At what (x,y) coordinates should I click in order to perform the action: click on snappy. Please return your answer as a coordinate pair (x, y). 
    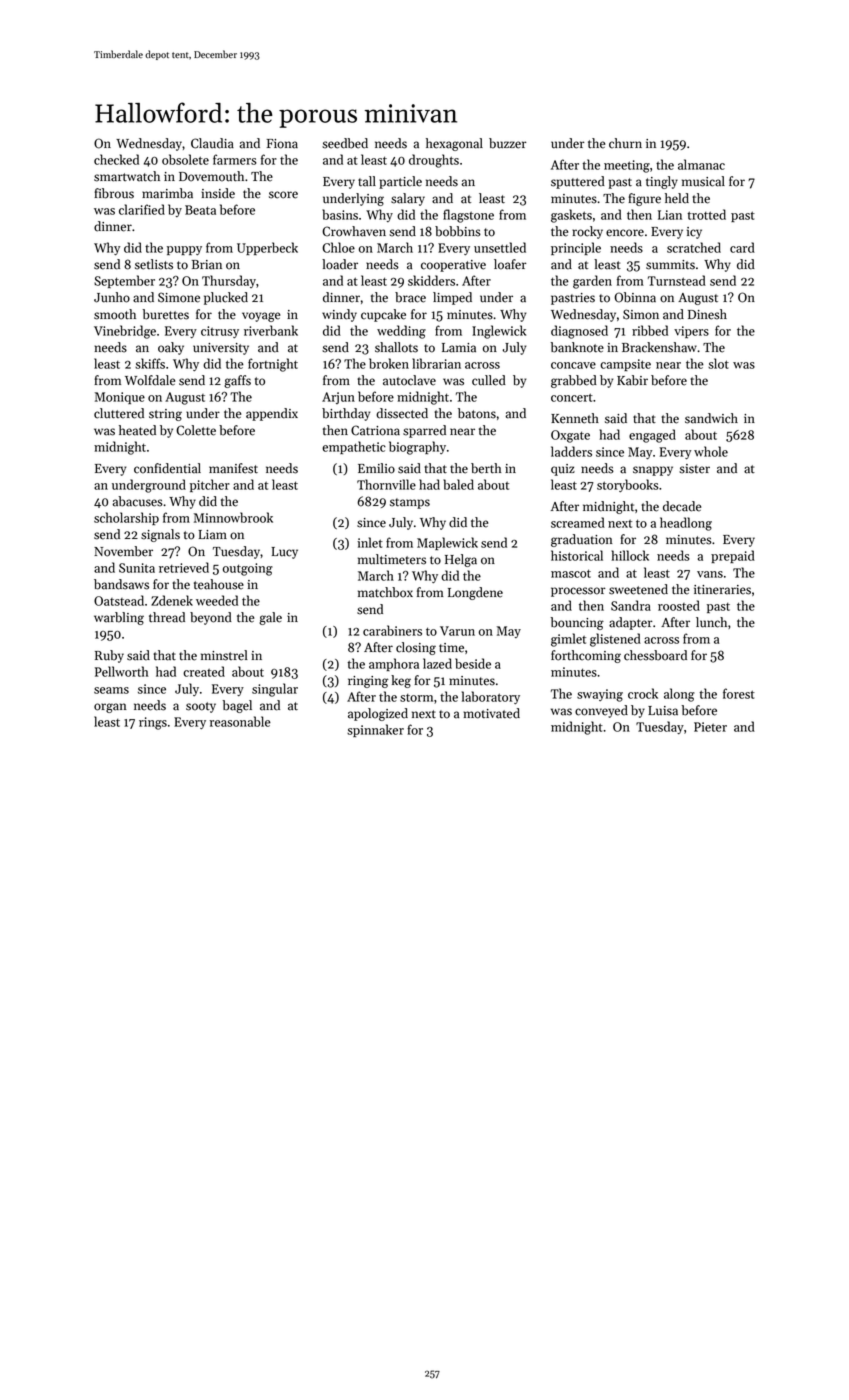
    Looking at the image, I should click on (653, 471).
